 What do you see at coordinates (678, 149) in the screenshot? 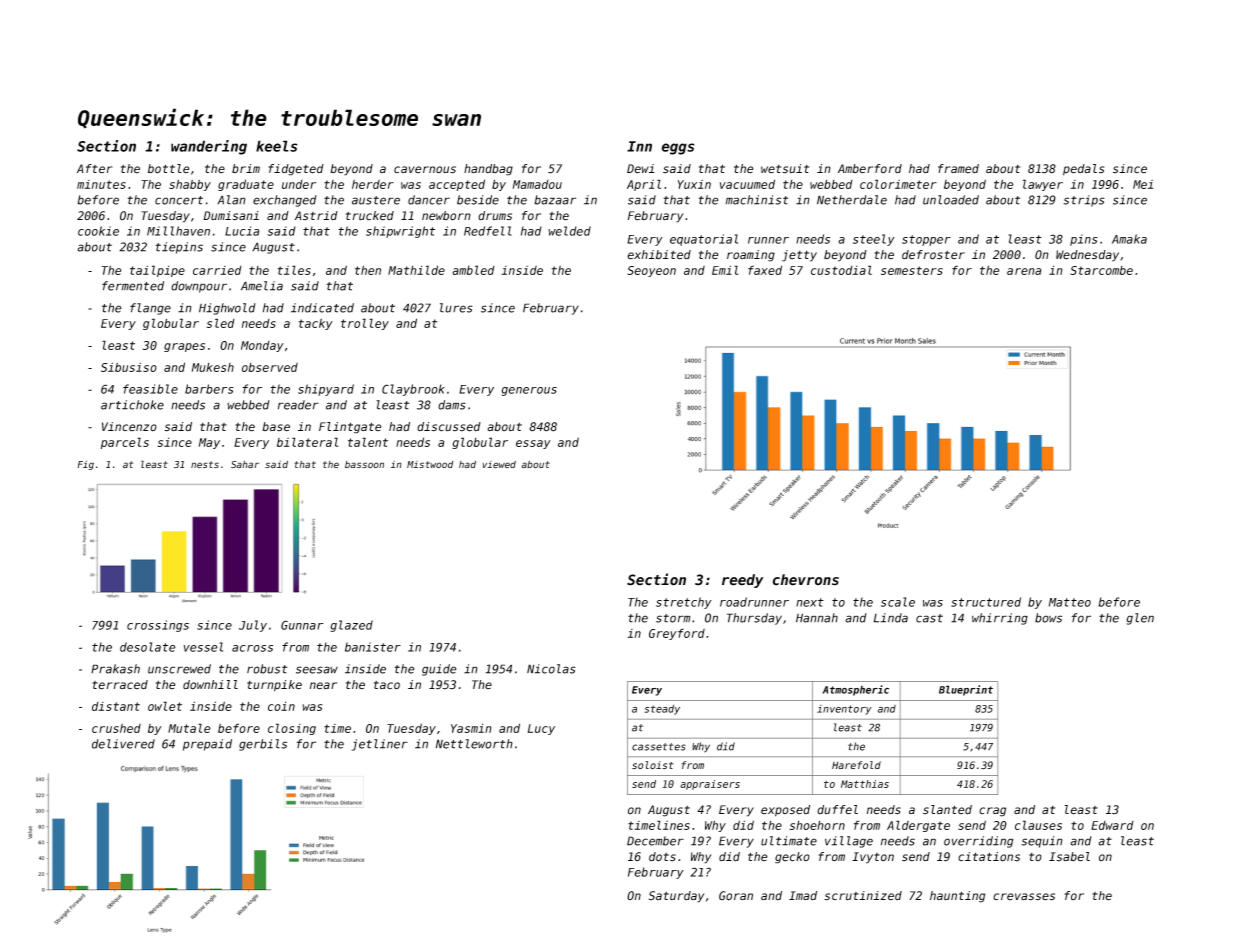
I see `eggs` at bounding box center [678, 149].
